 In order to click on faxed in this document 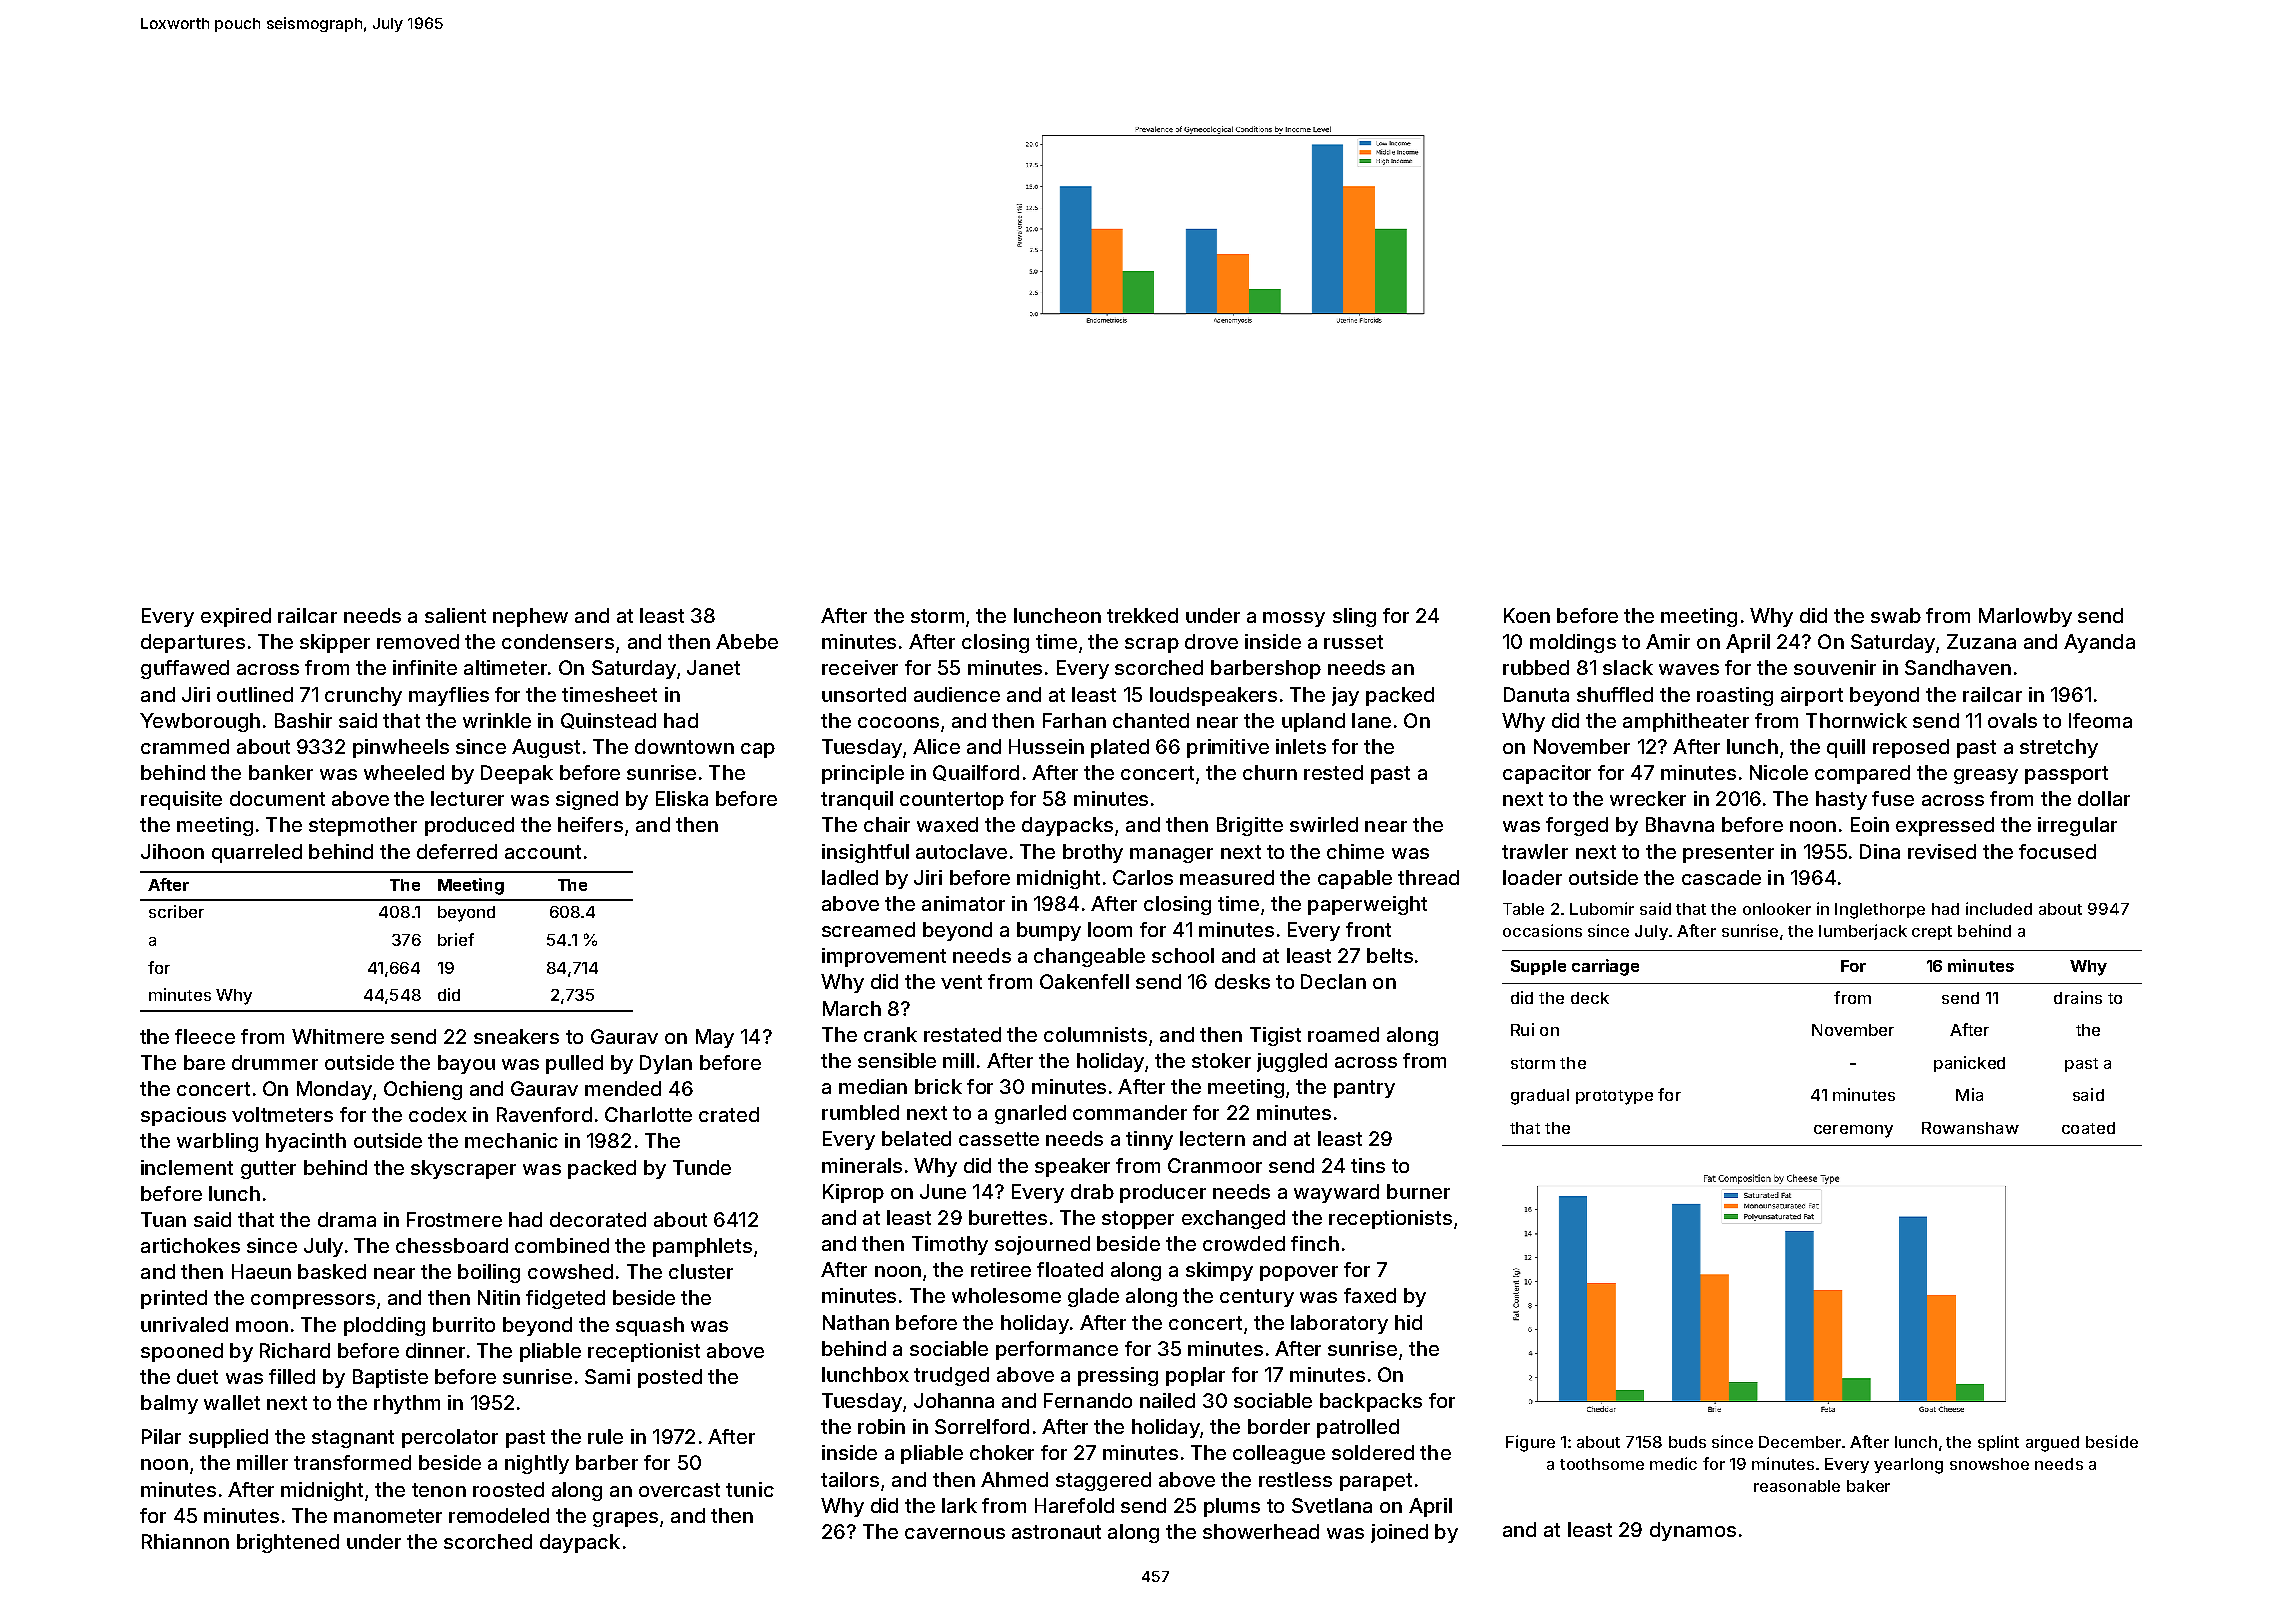, I will do `click(1370, 1295)`.
